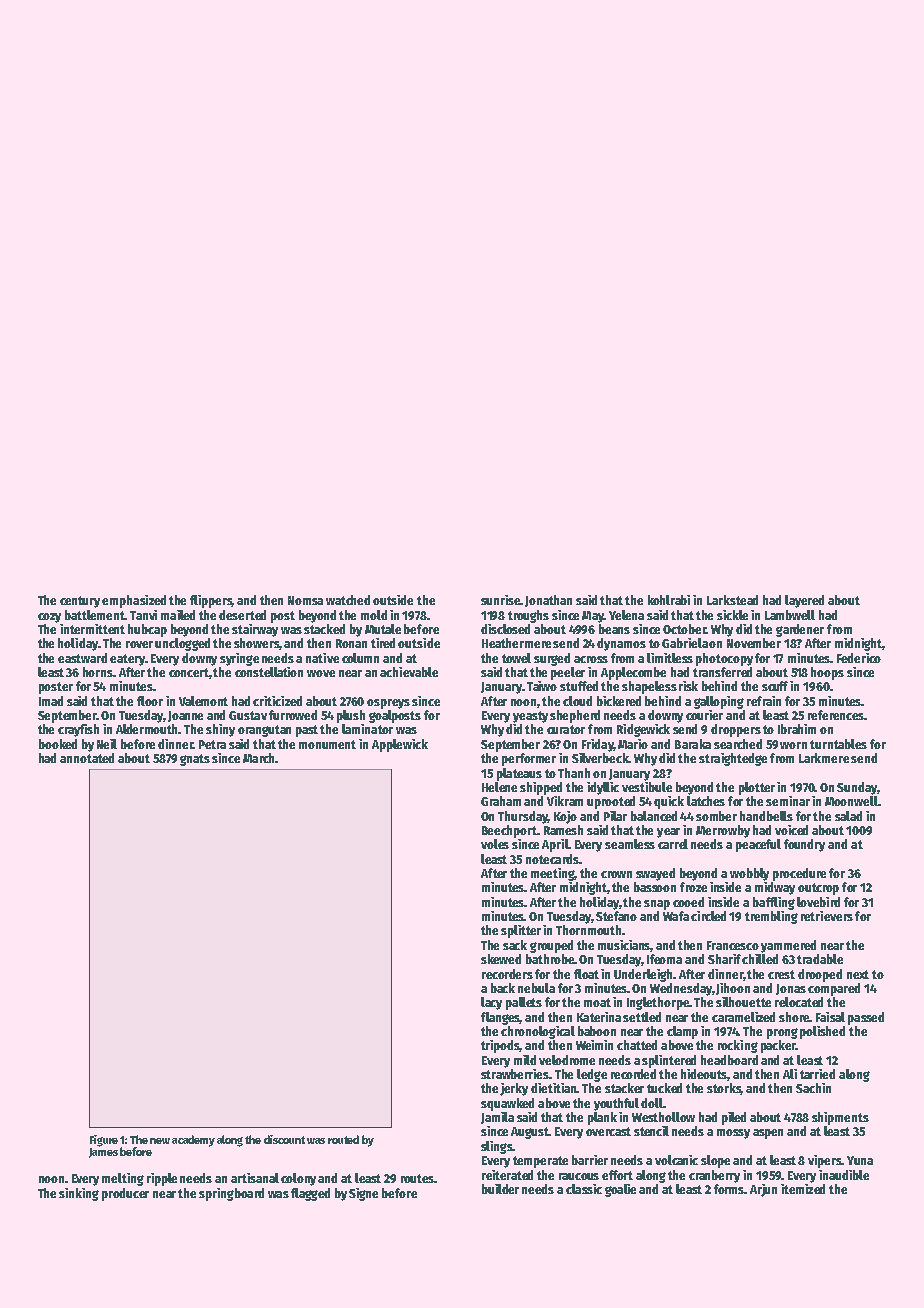 The image size is (924, 1308). I want to click on century, so click(80, 602).
